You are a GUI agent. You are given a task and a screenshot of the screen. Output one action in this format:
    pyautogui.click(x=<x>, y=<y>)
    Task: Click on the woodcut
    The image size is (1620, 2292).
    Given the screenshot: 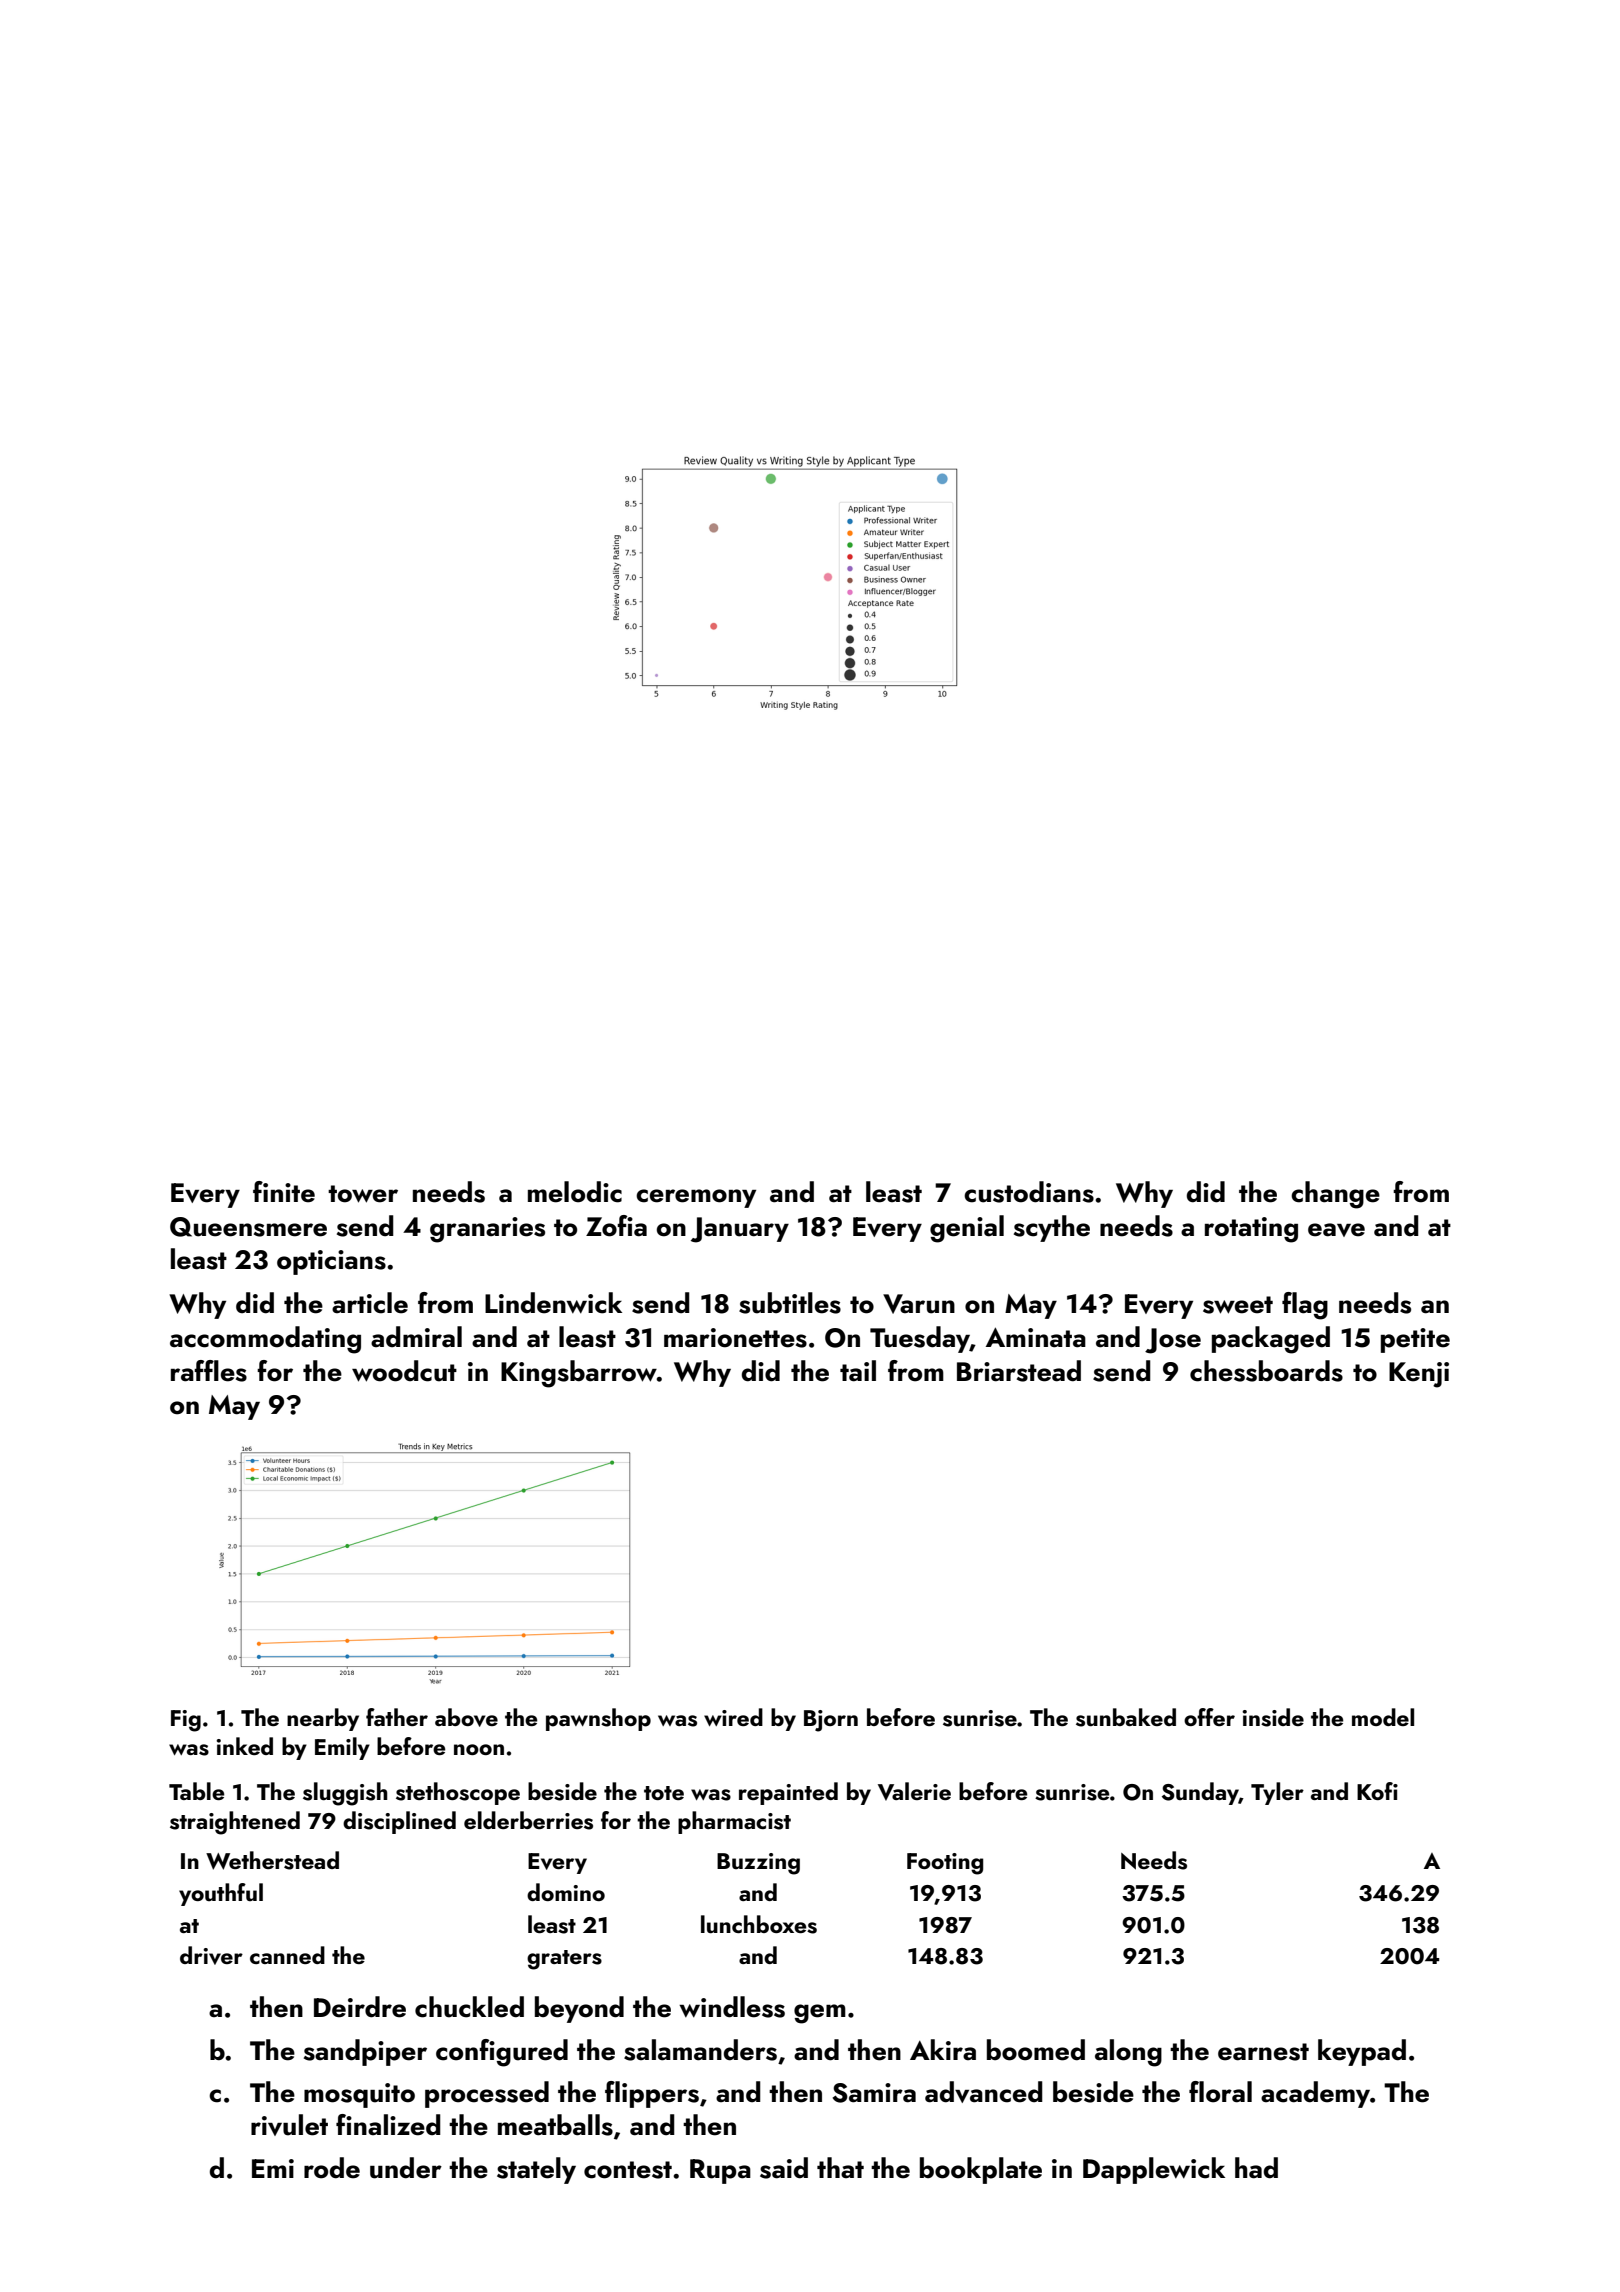 What is the action you would take?
    pyautogui.click(x=404, y=1371)
